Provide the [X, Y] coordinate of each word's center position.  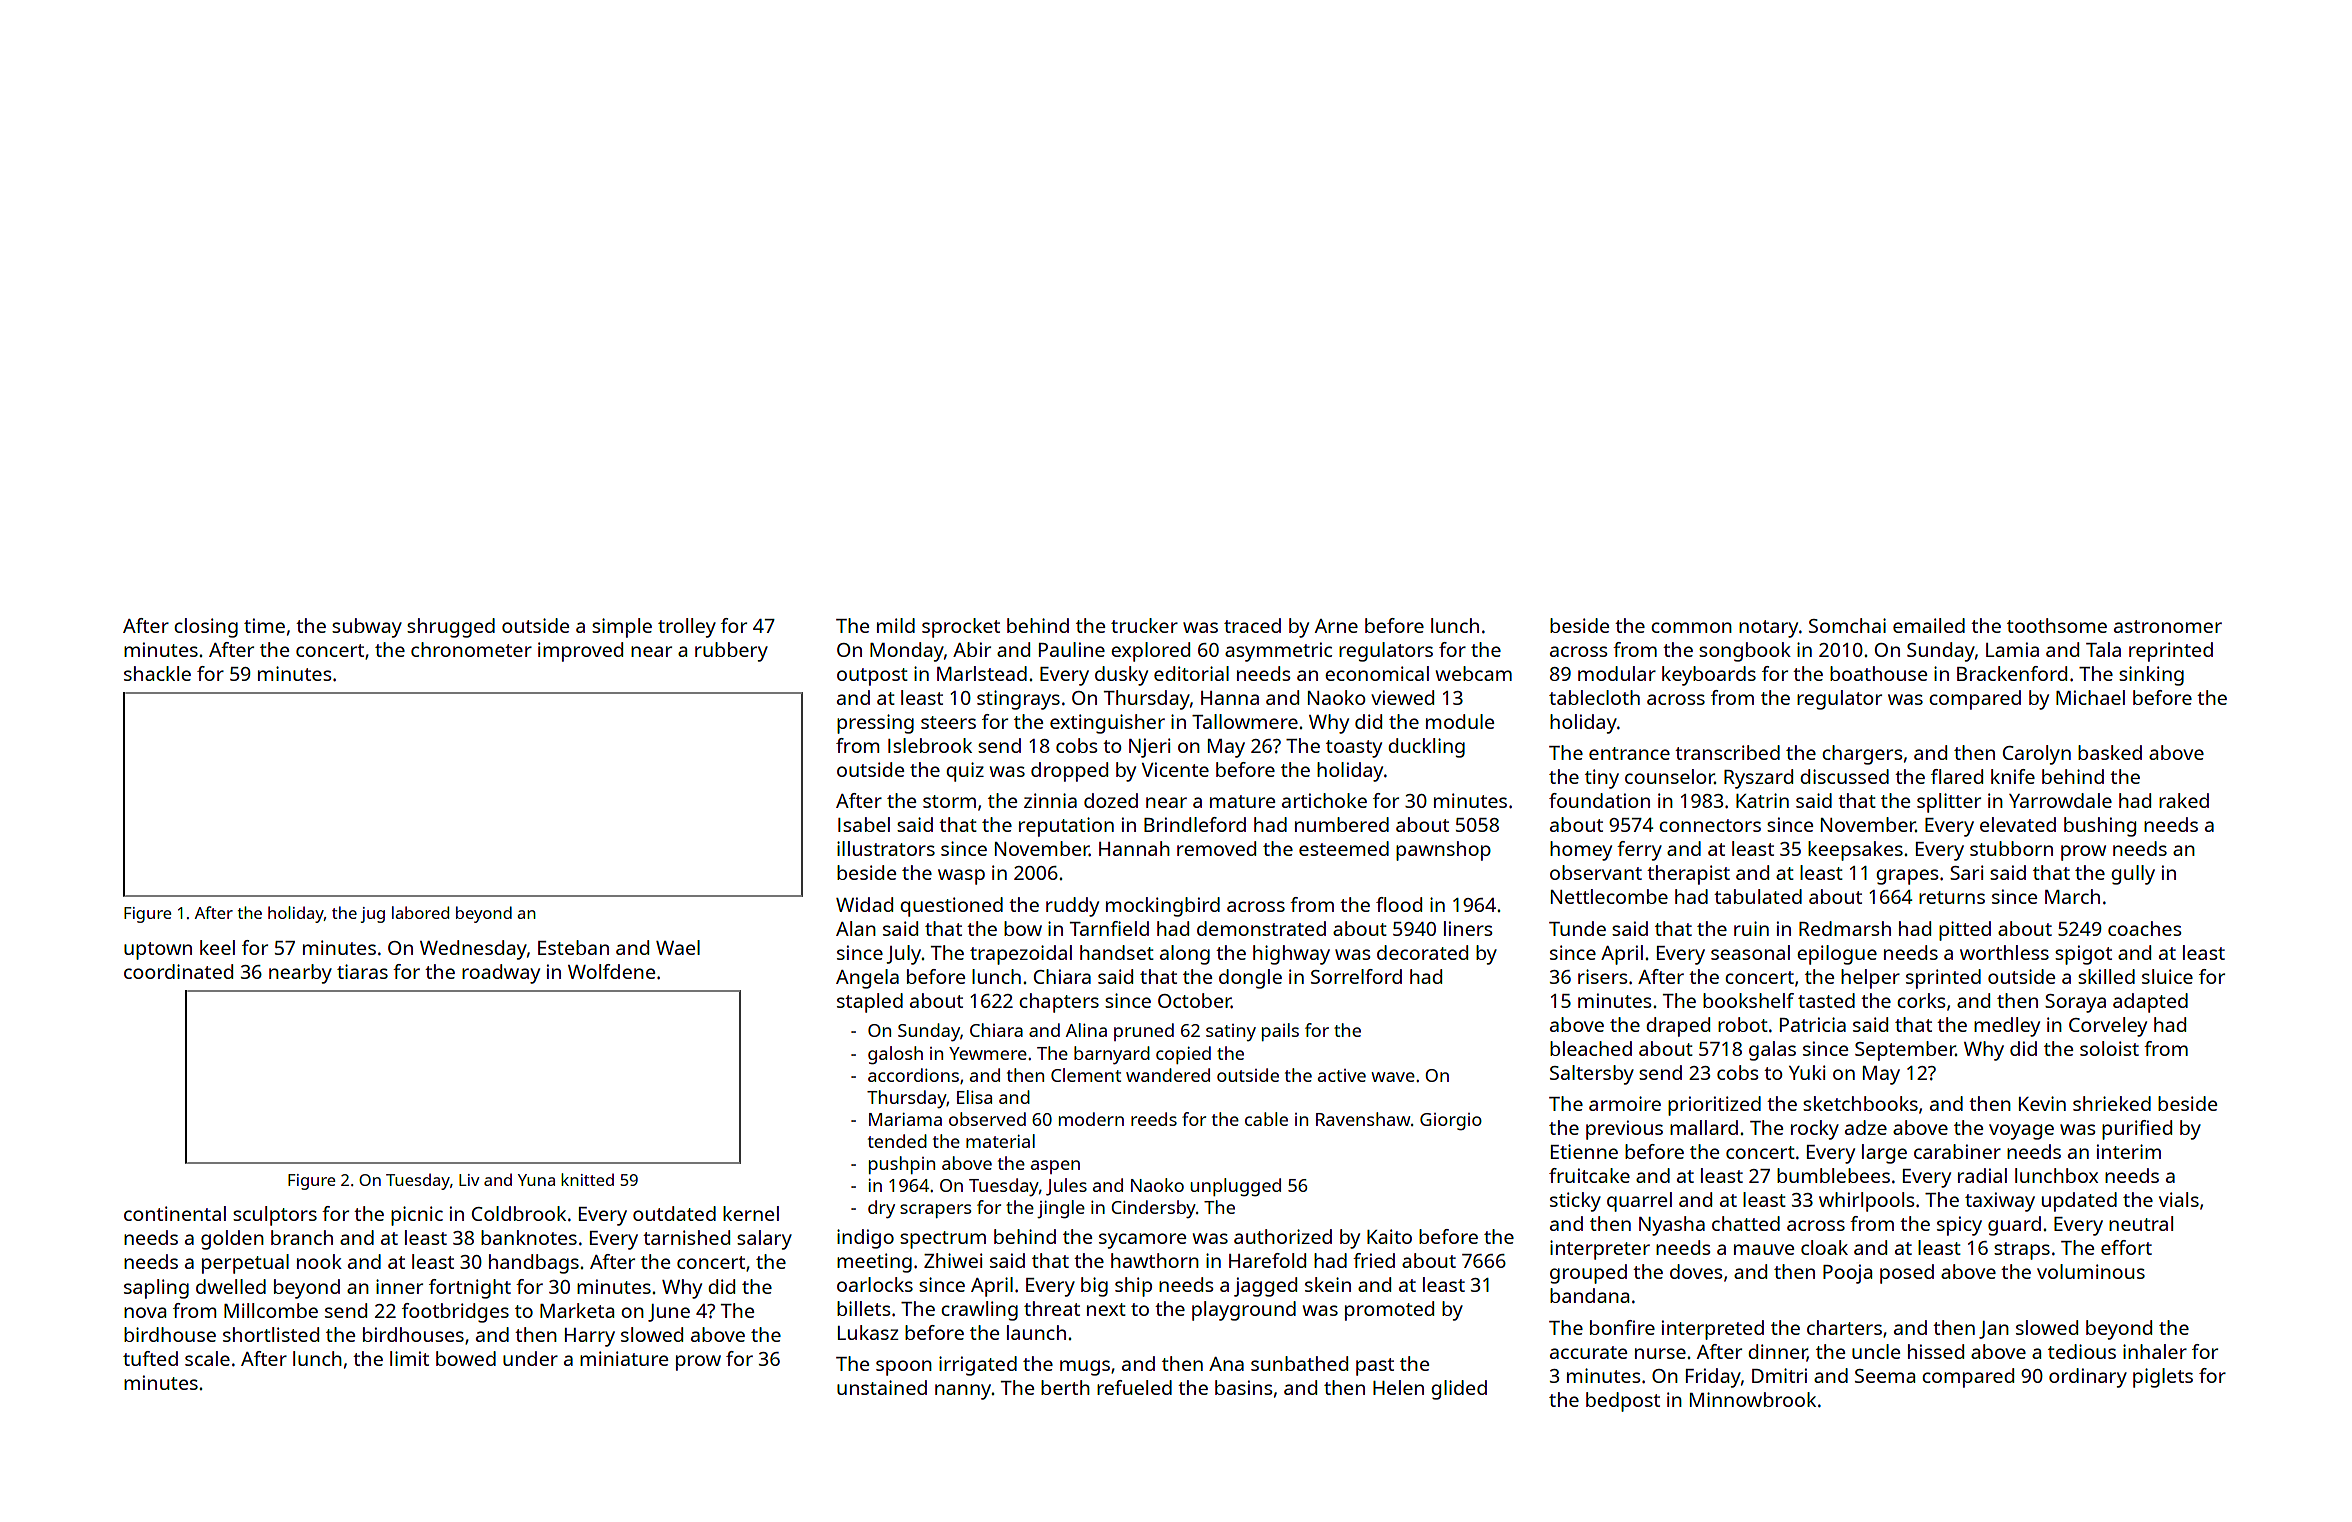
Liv [469, 1180]
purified [2137, 1130]
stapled [870, 1003]
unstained [882, 1387]
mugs [1085, 1368]
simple [622, 628]
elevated [2018, 824]
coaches [2144, 928]
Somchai [1847, 625]
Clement [1086, 1075]
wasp [961, 877]
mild [896, 625]
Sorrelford [1356, 976]
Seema [1885, 1376]
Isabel [864, 824]
